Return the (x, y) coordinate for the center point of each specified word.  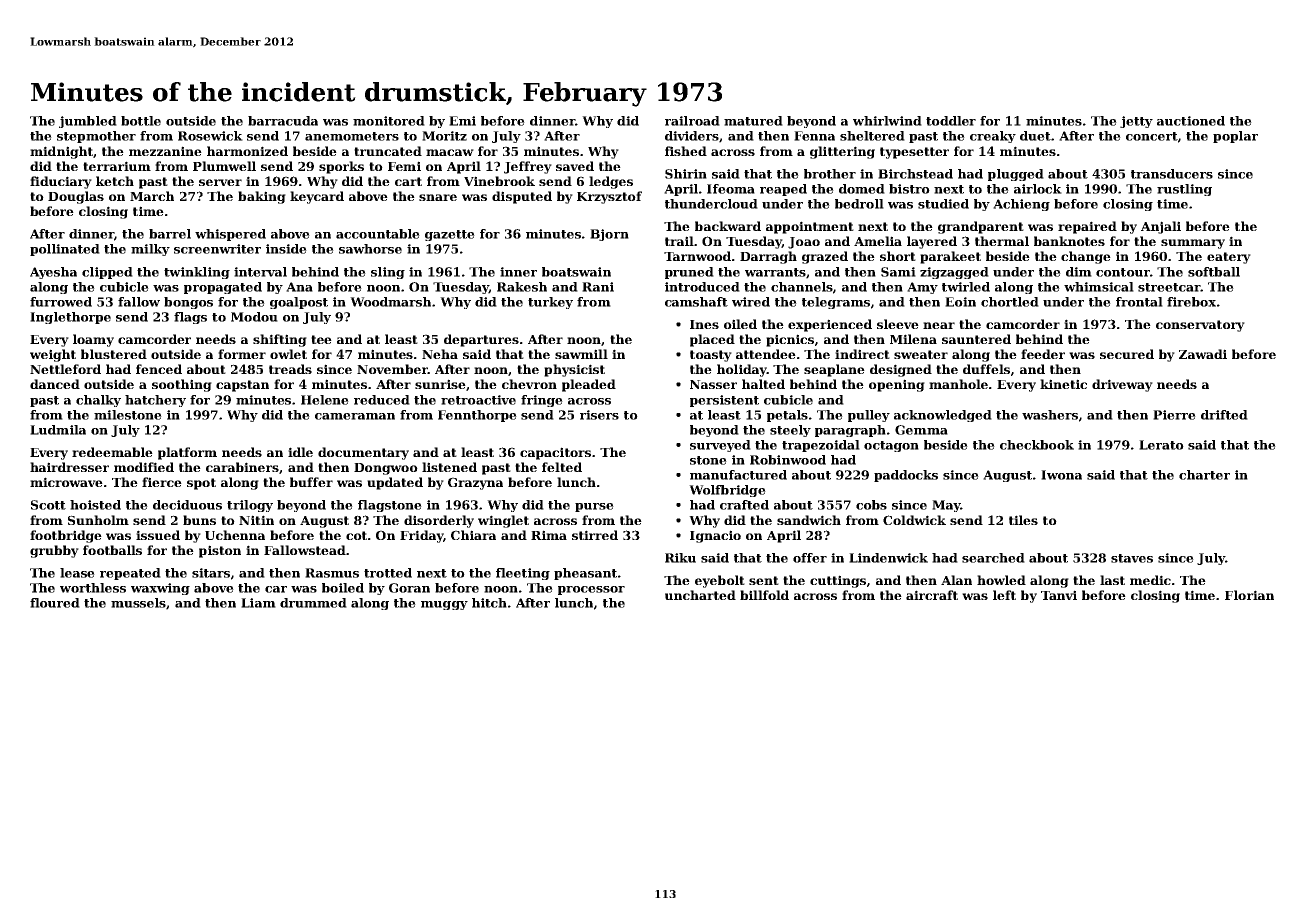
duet (1035, 136)
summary (1193, 244)
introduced (702, 287)
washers (1050, 415)
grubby (54, 551)
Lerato (1161, 445)
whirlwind (887, 121)
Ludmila (58, 430)
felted (562, 467)
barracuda (283, 121)
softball (1214, 272)
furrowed (61, 302)
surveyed (720, 446)
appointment (810, 227)
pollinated (65, 250)
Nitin (256, 520)
